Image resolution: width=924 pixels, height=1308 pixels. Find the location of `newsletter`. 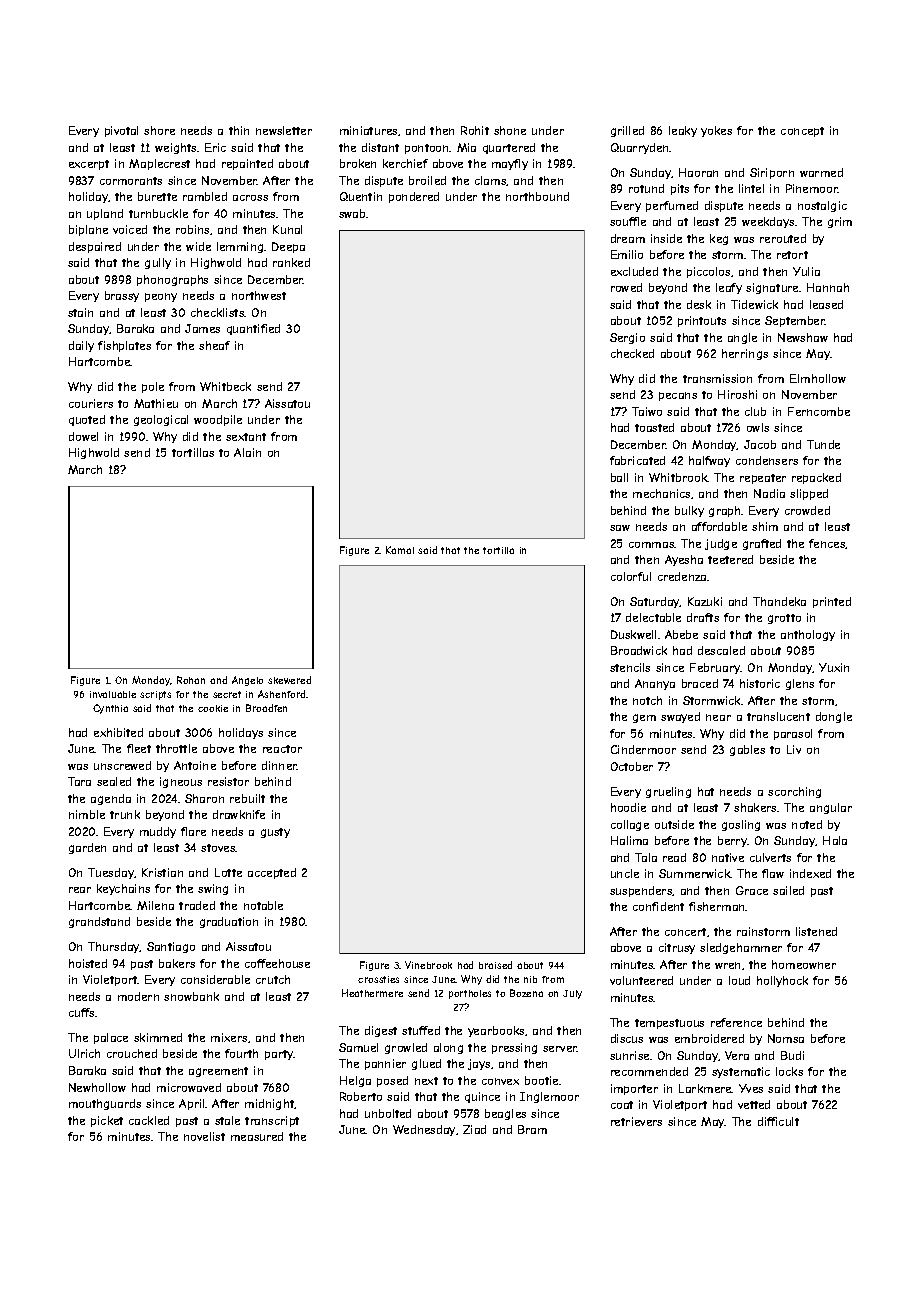

newsletter is located at coordinates (284, 130).
